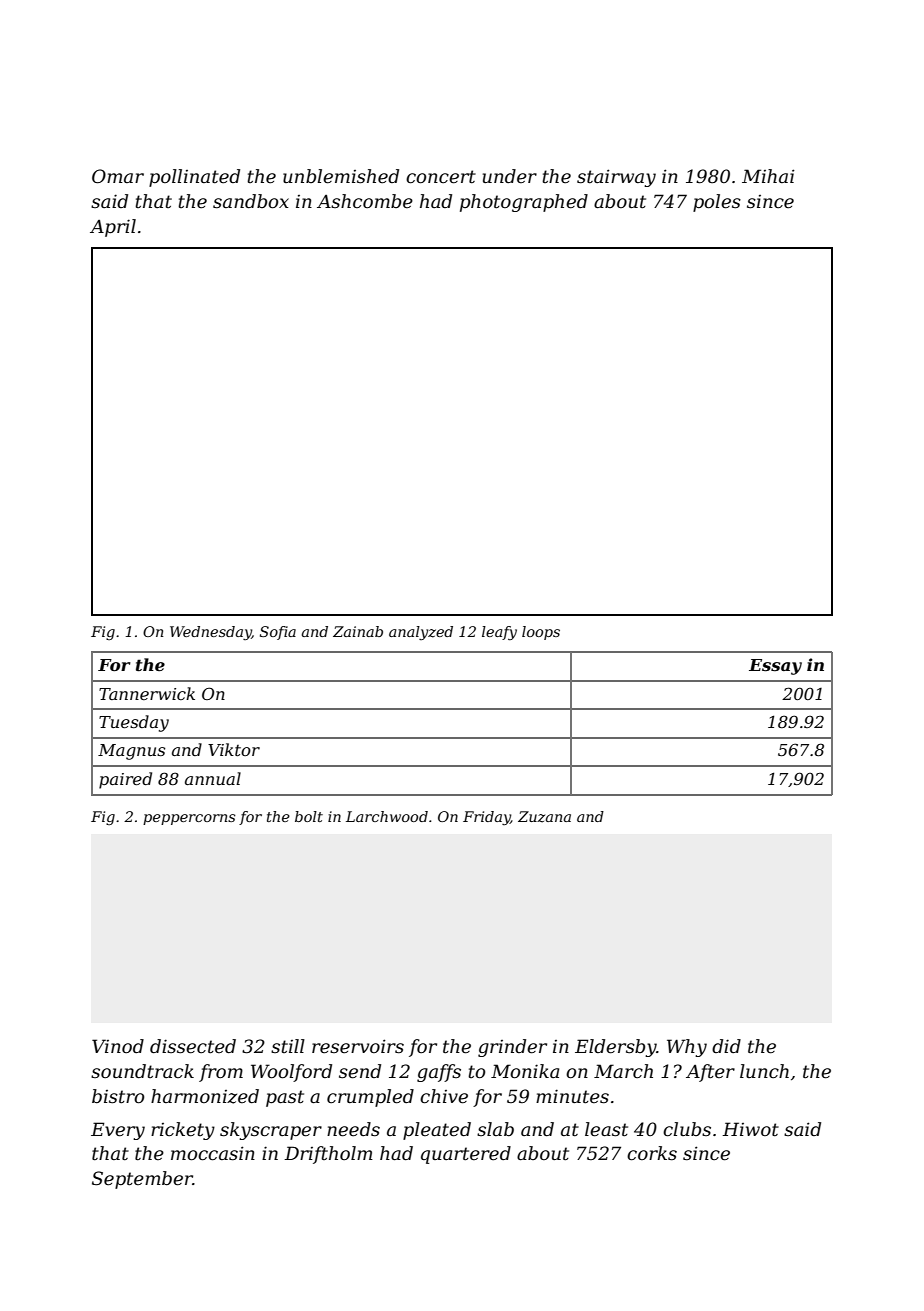 This screenshot has width=924, height=1311. What do you see at coordinates (118, 176) in the screenshot?
I see `Omar` at bounding box center [118, 176].
